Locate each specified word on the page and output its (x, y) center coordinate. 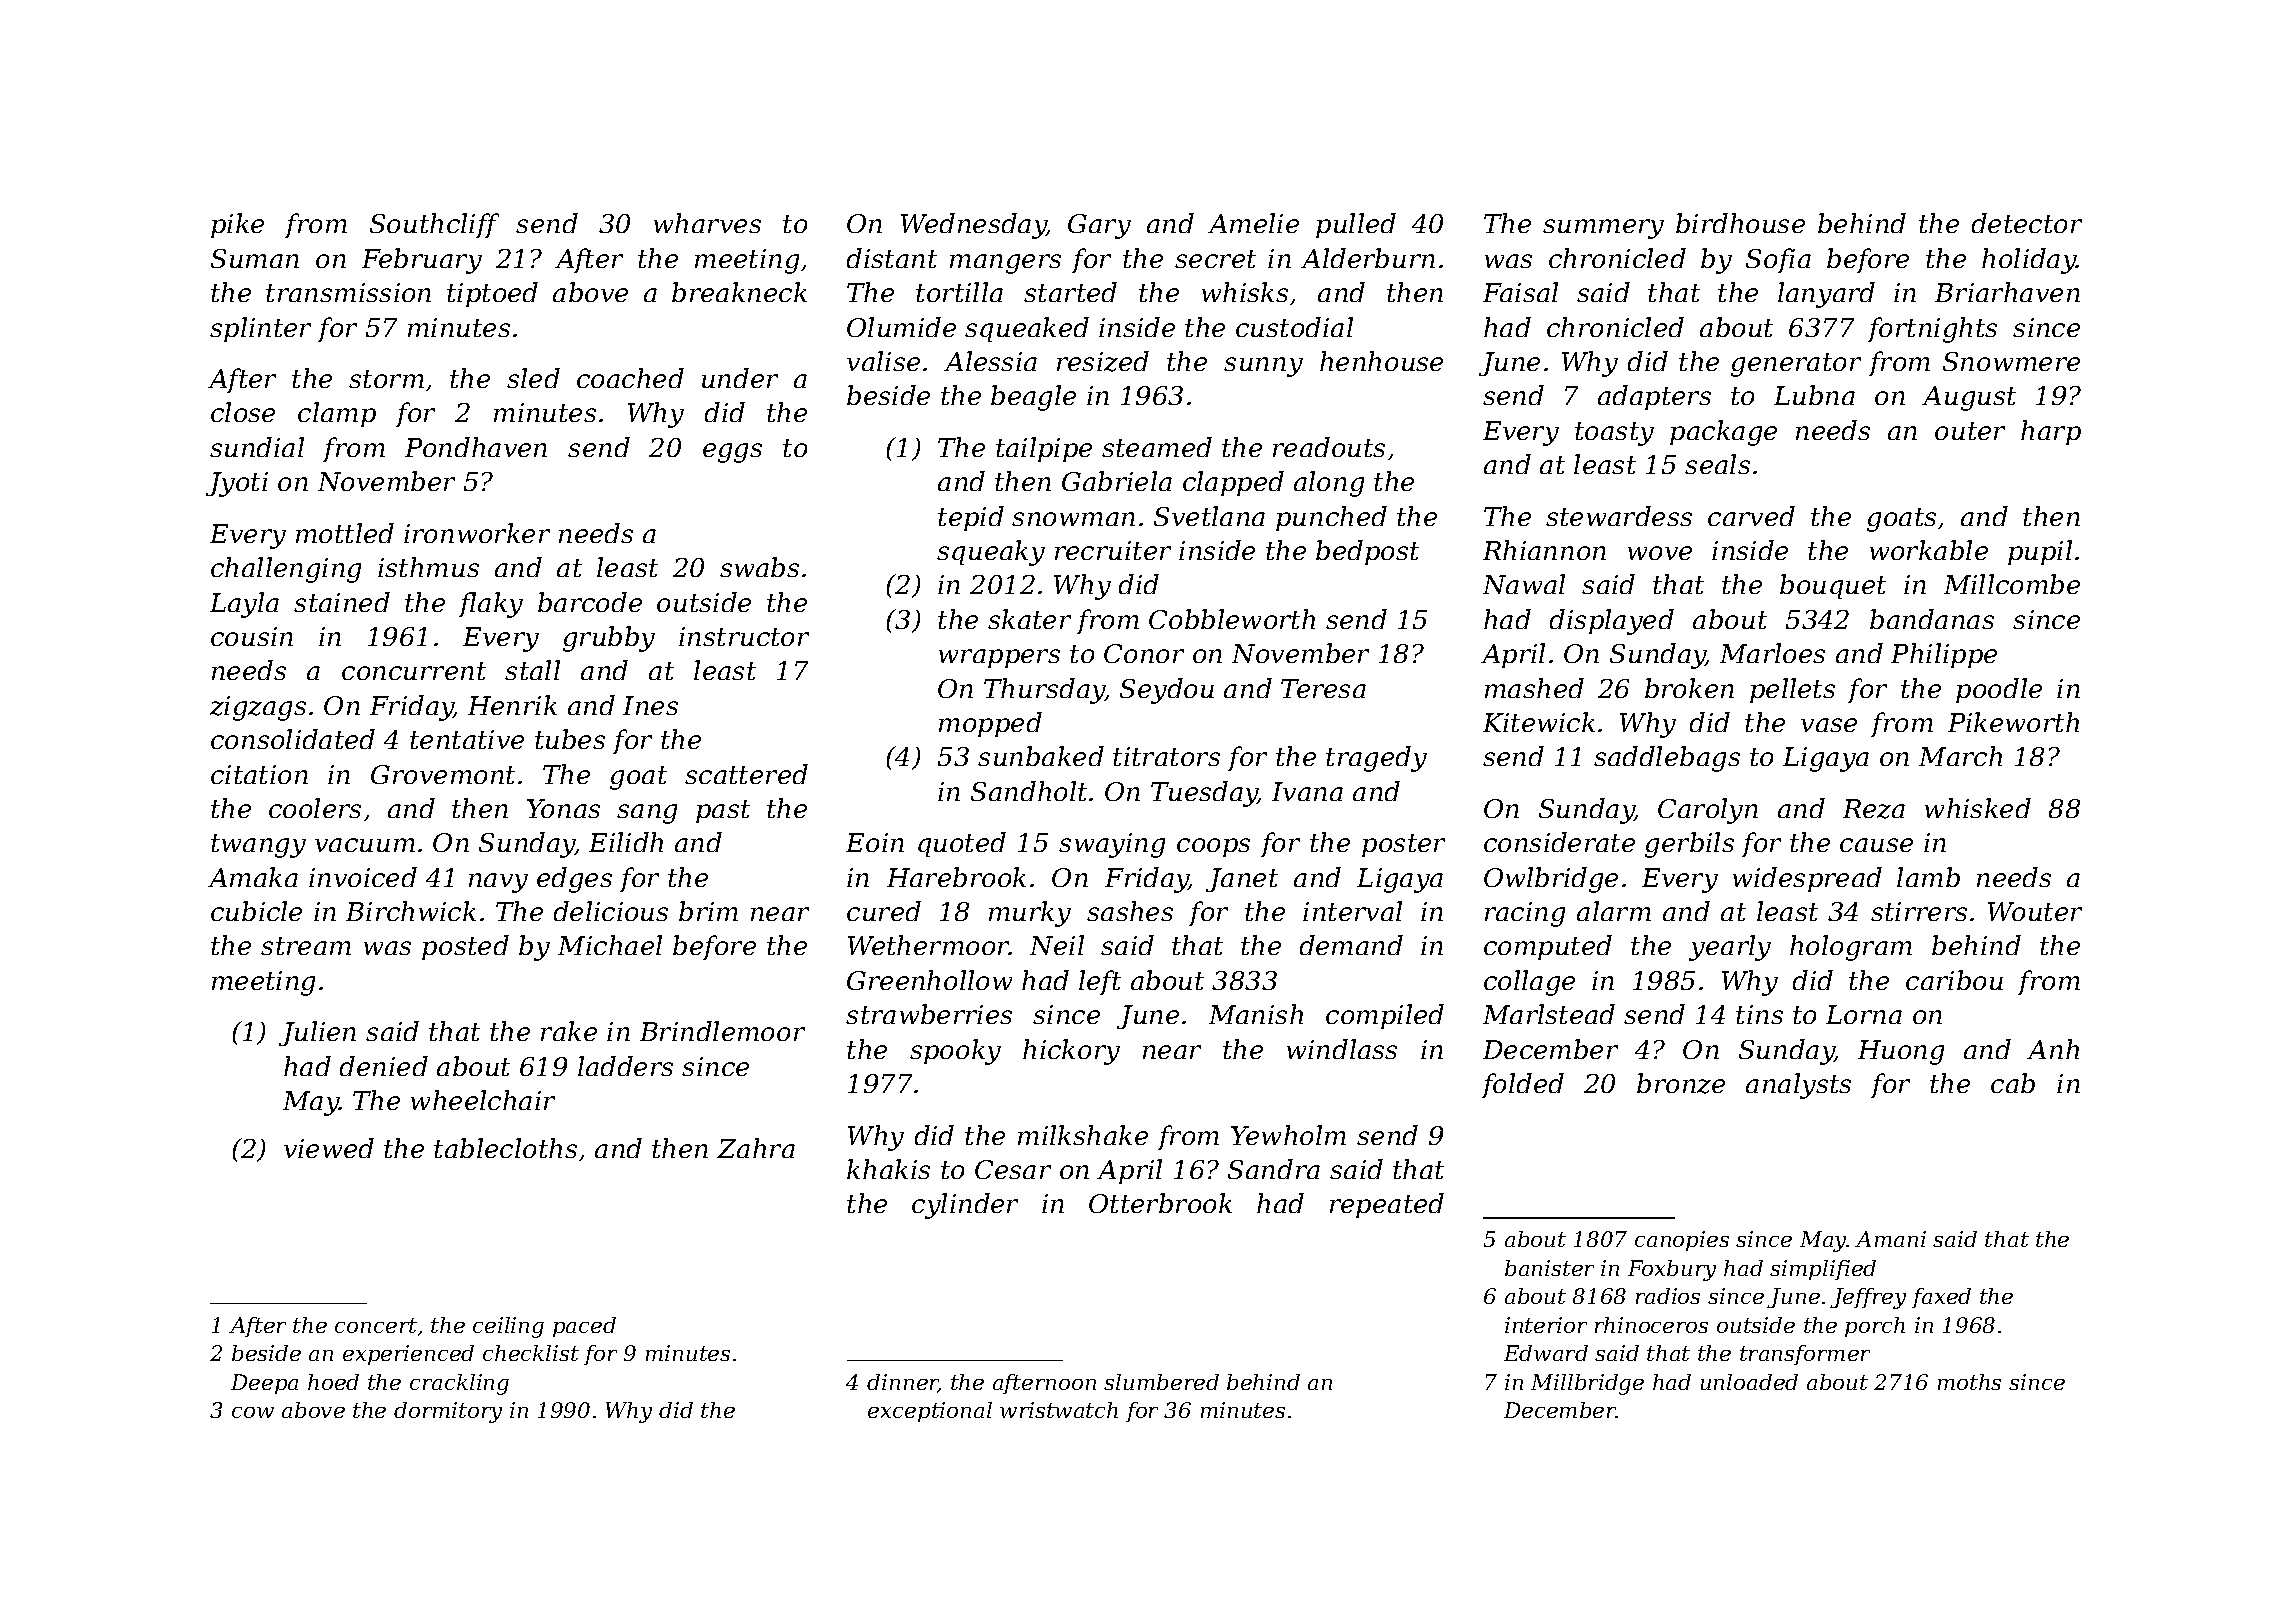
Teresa (1323, 688)
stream (306, 946)
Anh (2053, 1049)
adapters (1654, 397)
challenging (286, 570)
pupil (2040, 552)
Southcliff (434, 225)
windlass (1342, 1049)
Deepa (264, 1384)
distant (892, 258)
